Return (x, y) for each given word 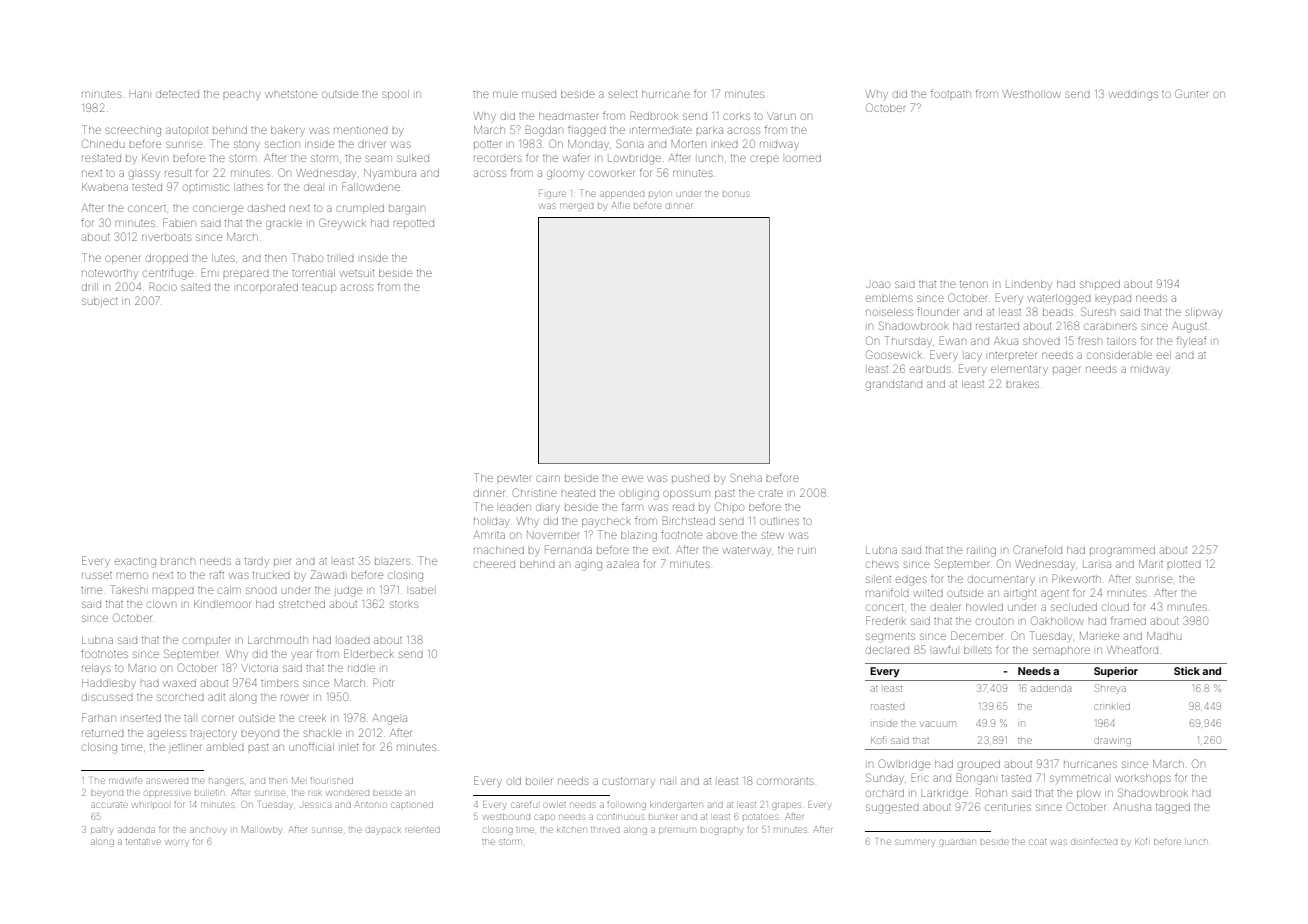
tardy (257, 562)
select (623, 94)
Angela (390, 719)
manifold (887, 592)
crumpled (360, 209)
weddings (1133, 96)
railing (981, 551)
